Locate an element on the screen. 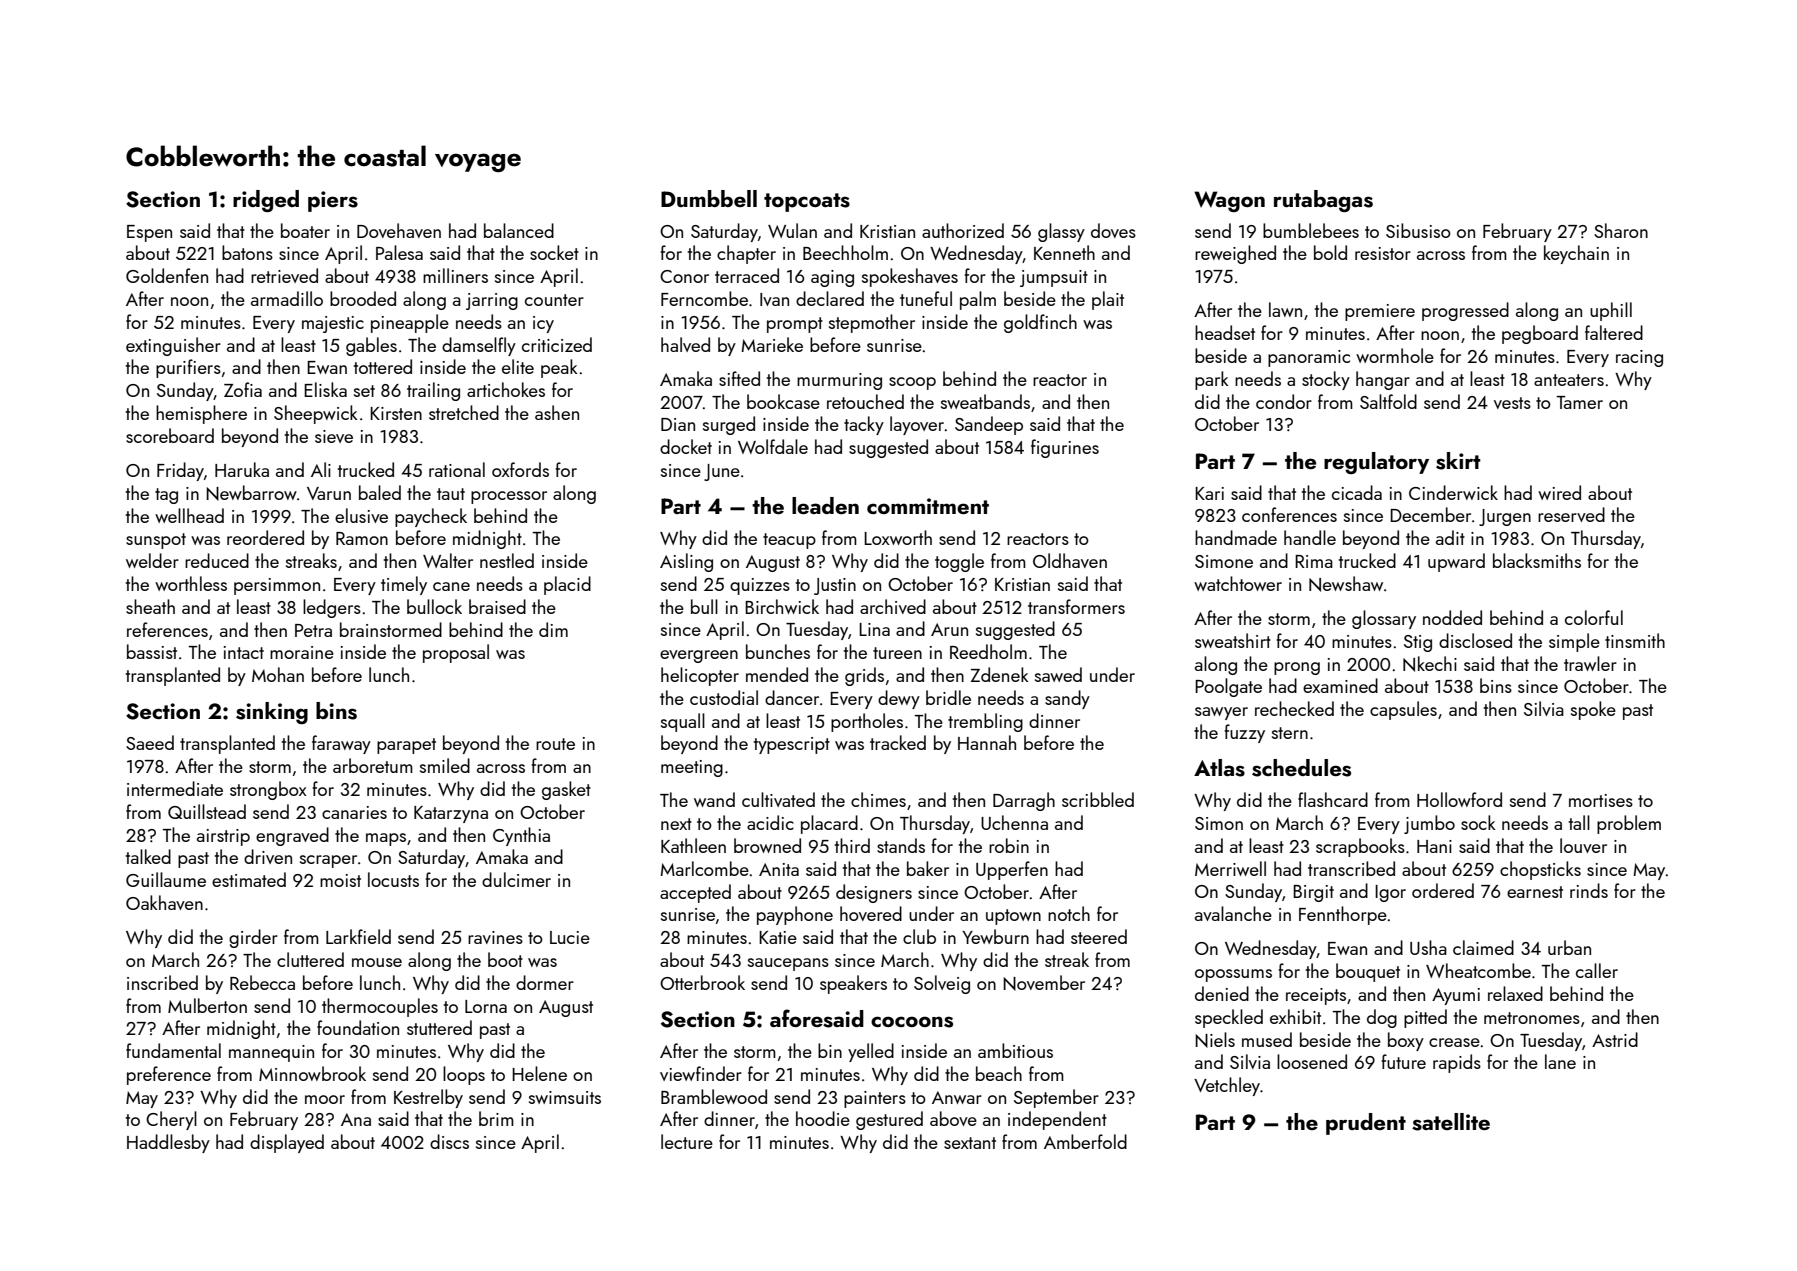 The width and height of the screenshot is (1797, 1271). worthless is located at coordinates (191, 583).
